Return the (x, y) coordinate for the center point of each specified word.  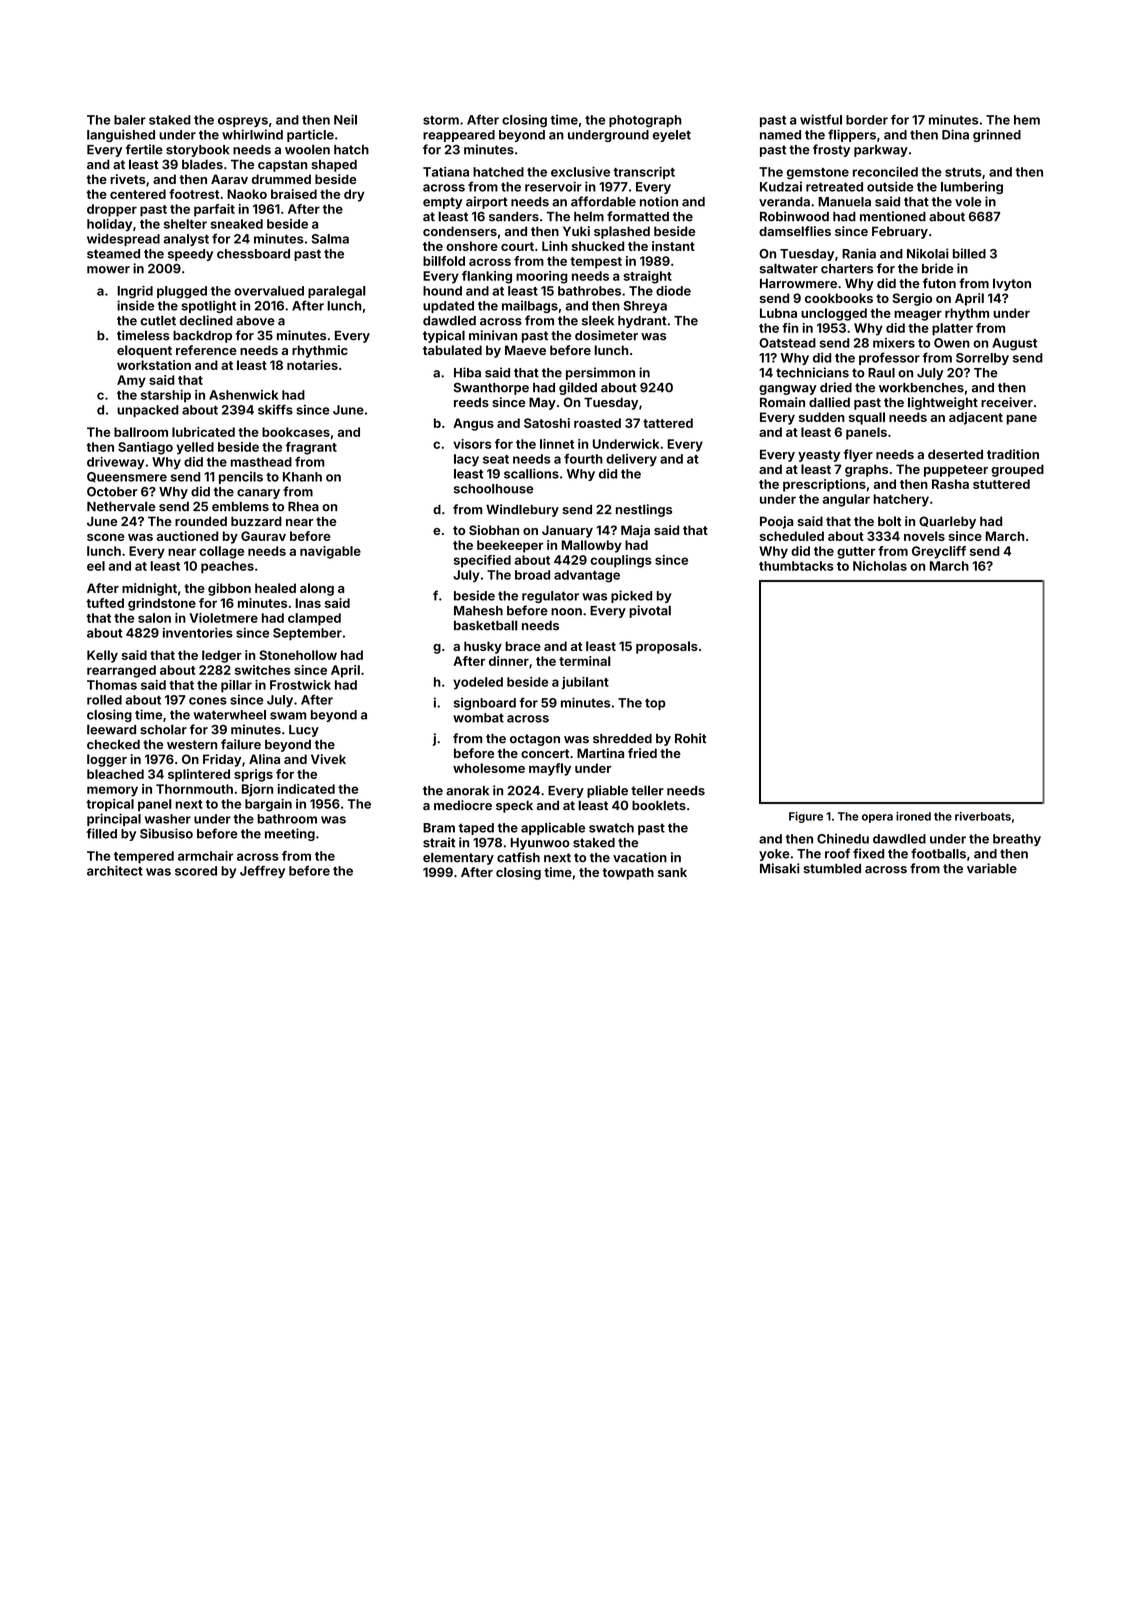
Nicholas (880, 566)
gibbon (229, 589)
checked (113, 744)
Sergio (912, 299)
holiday (109, 225)
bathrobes (589, 291)
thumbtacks (796, 566)
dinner (509, 661)
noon (566, 612)
